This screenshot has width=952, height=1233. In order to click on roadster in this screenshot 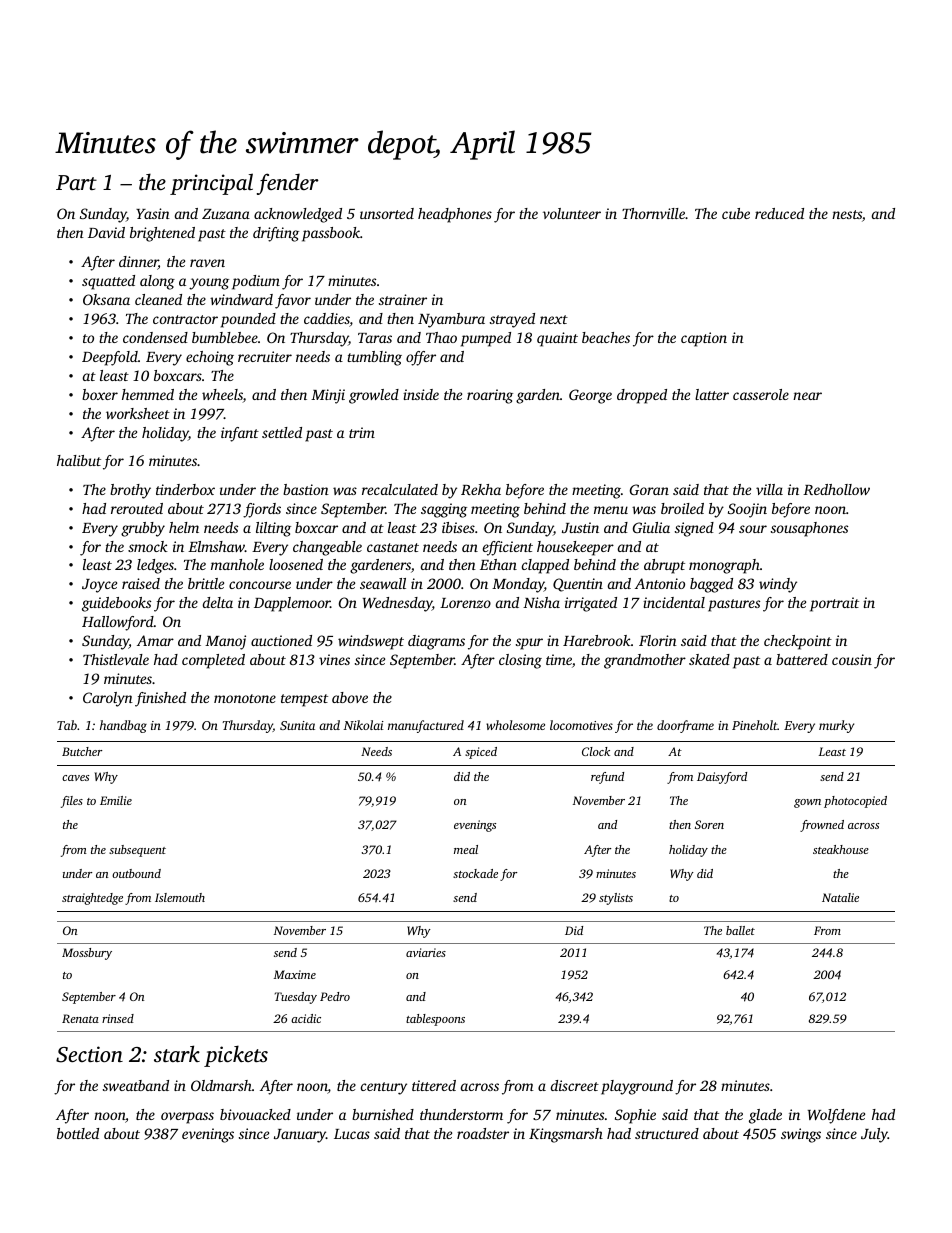, I will do `click(483, 1133)`.
